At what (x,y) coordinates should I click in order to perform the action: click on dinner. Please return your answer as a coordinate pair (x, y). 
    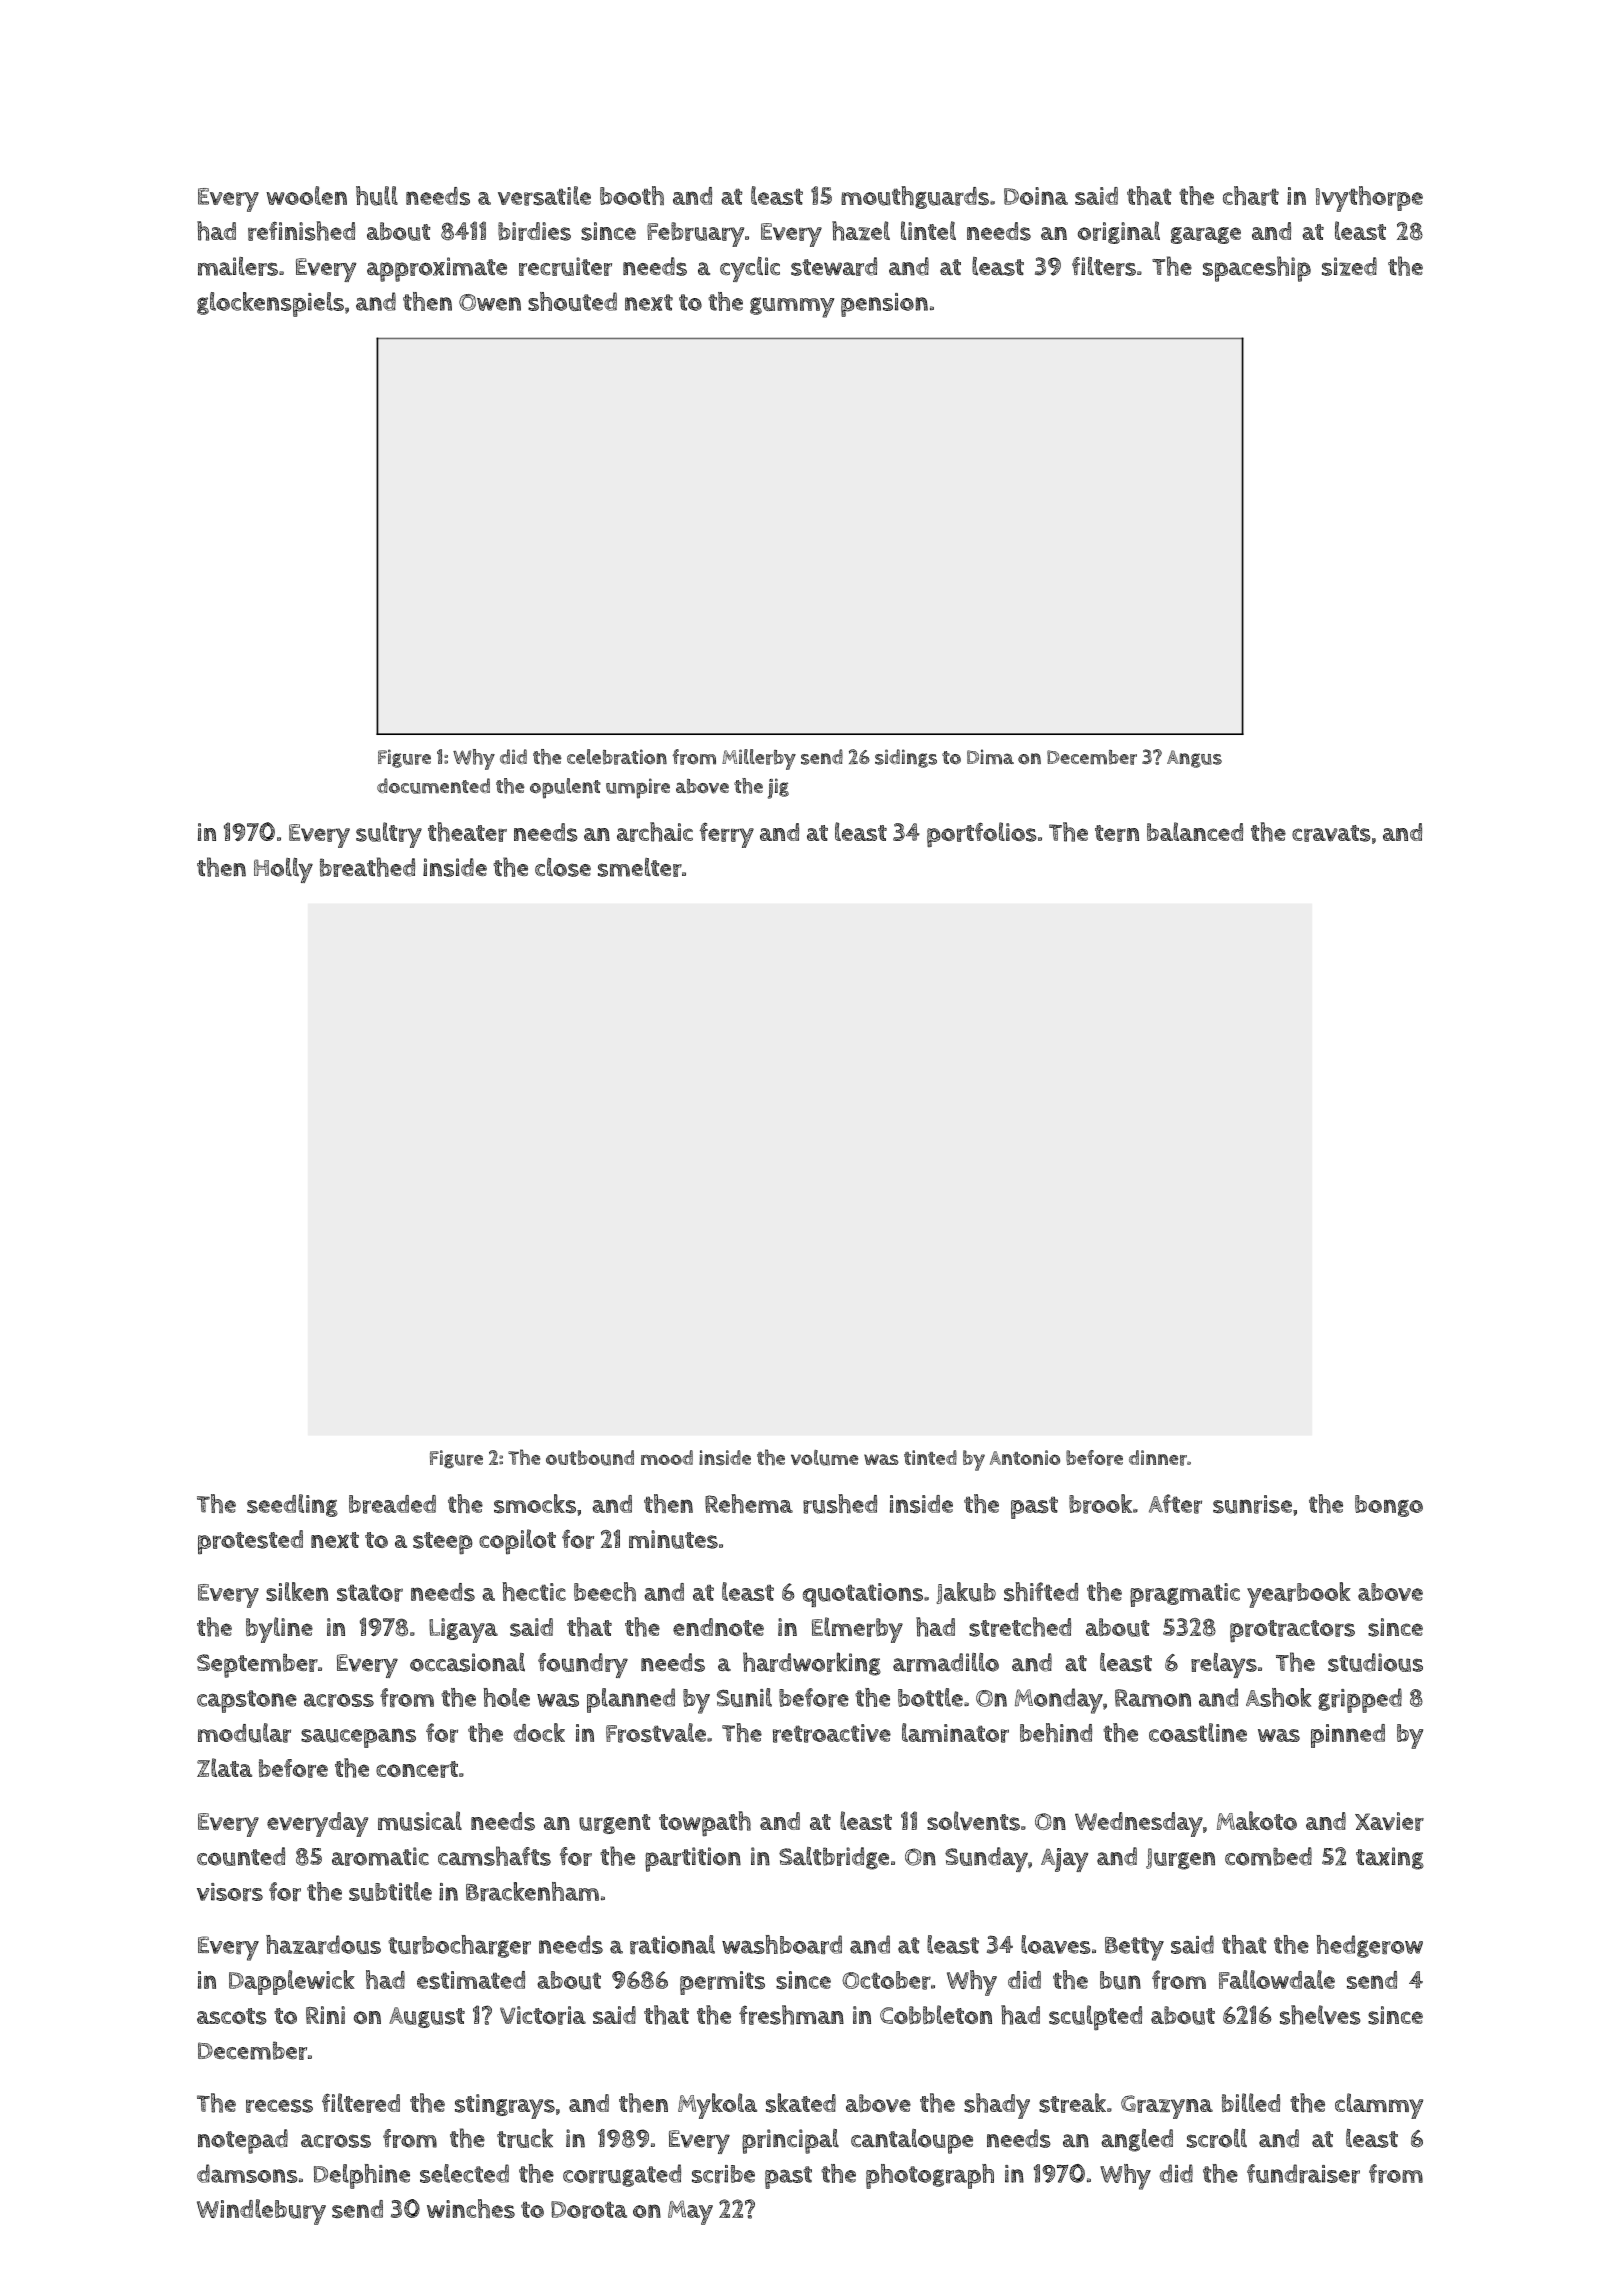
    Looking at the image, I should click on (1158, 1458).
